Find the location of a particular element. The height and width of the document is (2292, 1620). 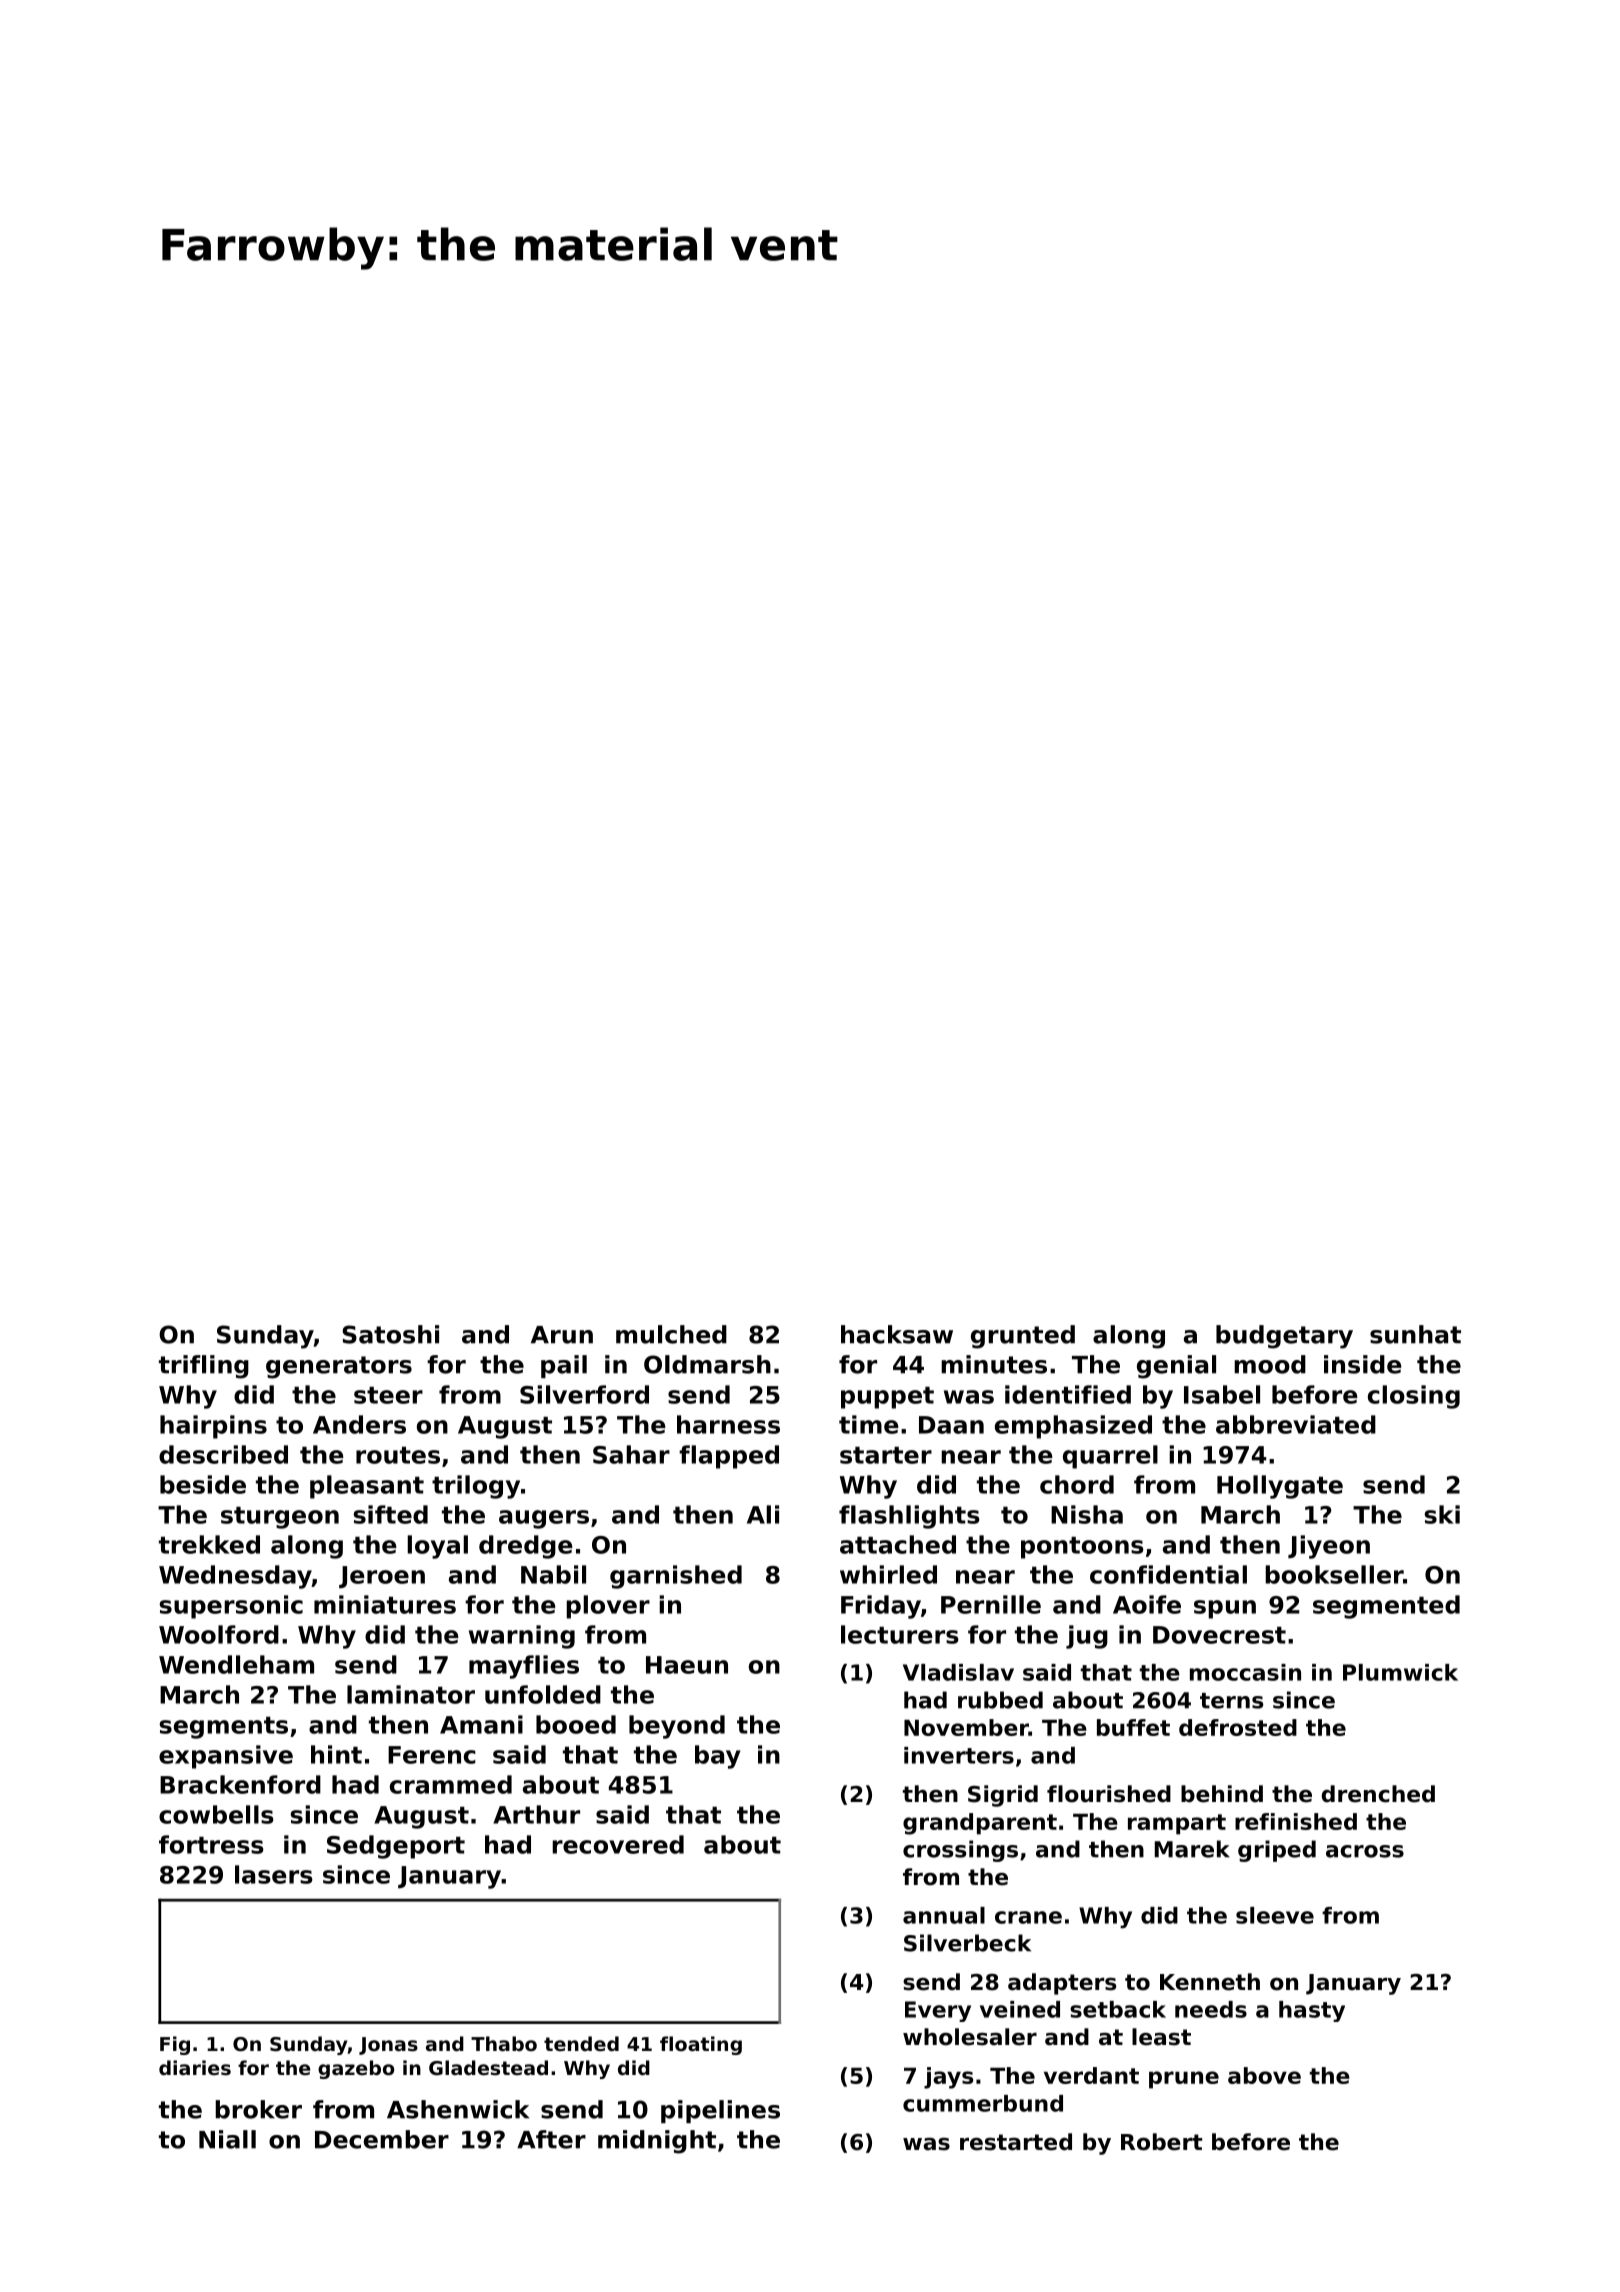

grandparent is located at coordinates (980, 1824).
